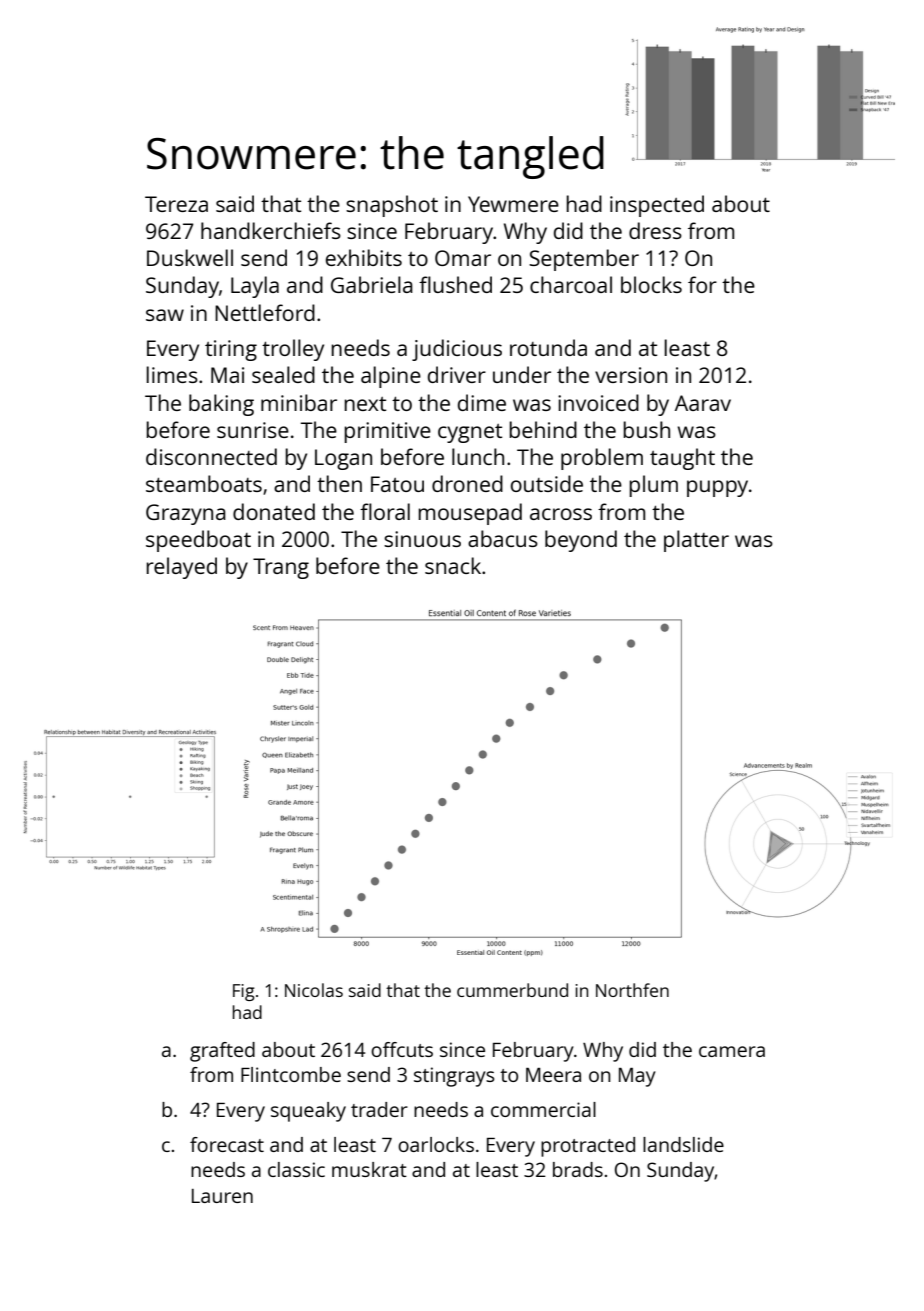 The height and width of the image is (1311, 924). Describe the element at coordinates (176, 204) in the image. I see `Tereza` at that location.
